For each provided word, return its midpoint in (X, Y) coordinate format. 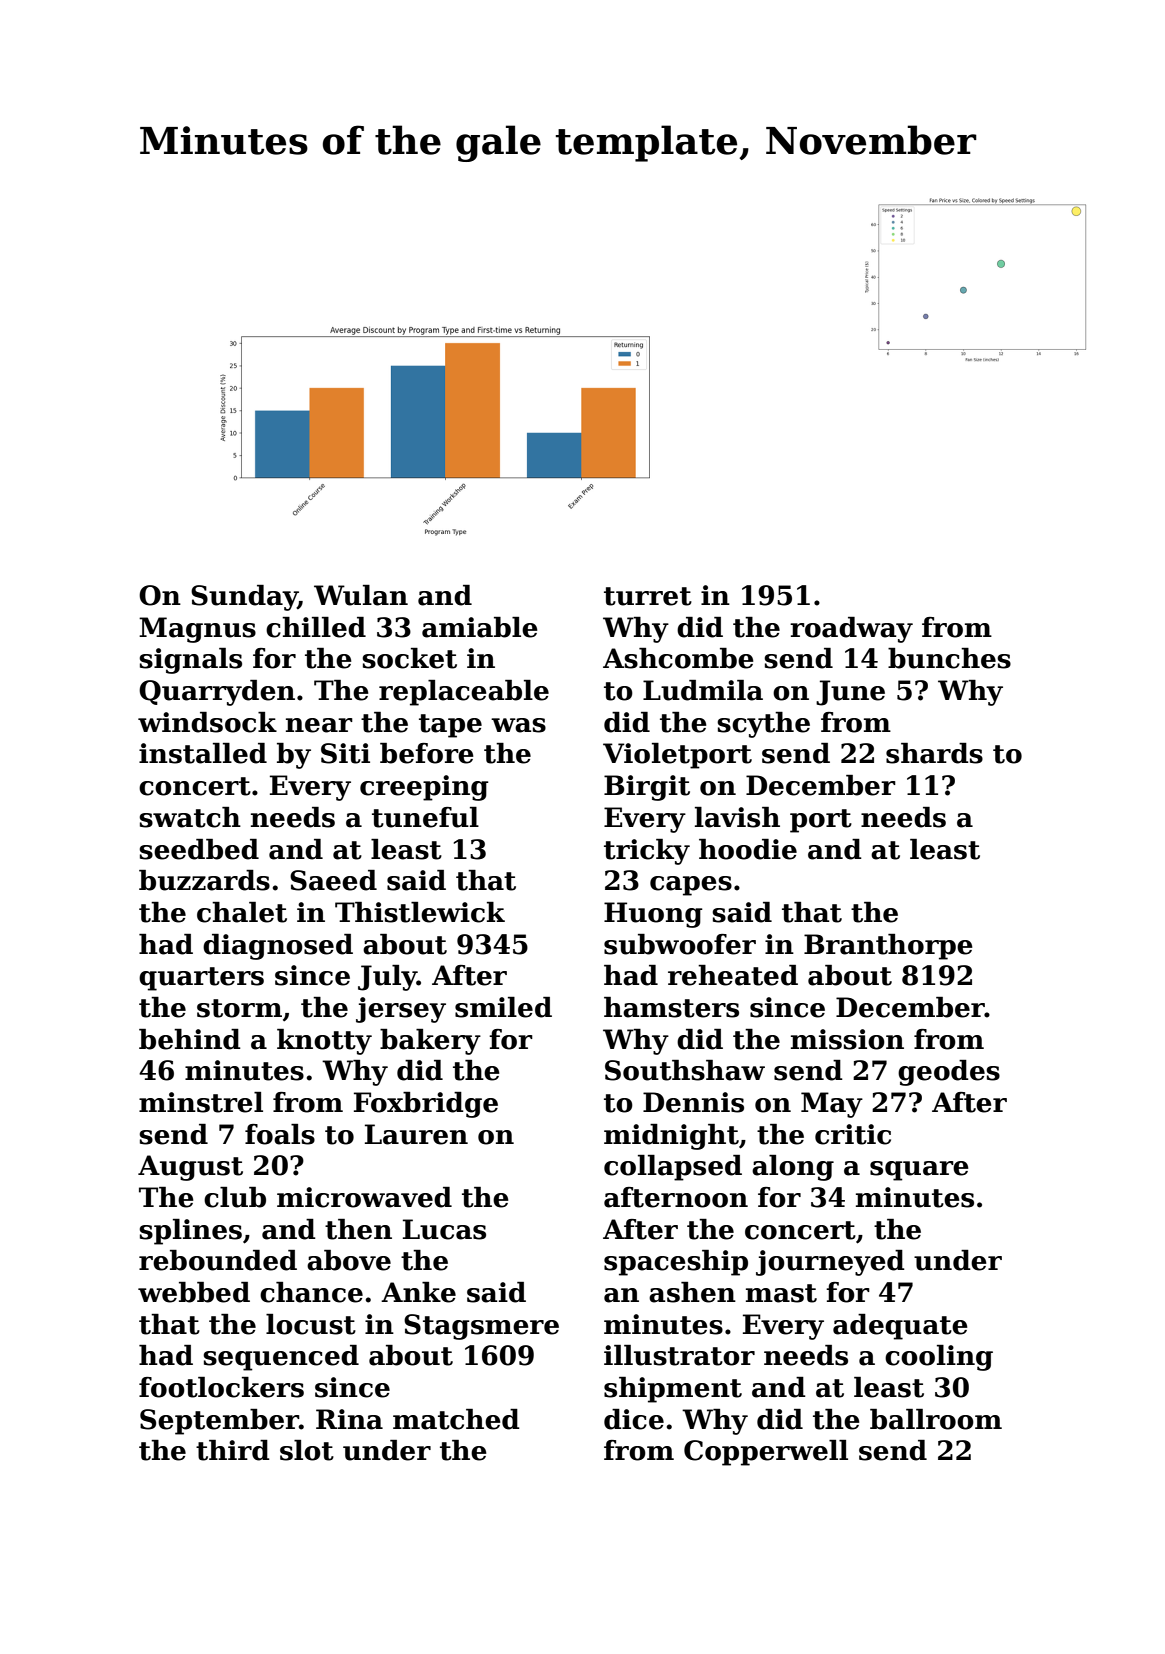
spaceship (676, 1263)
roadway (851, 630)
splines (190, 1232)
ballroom (936, 1419)
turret (648, 596)
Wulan (361, 595)
